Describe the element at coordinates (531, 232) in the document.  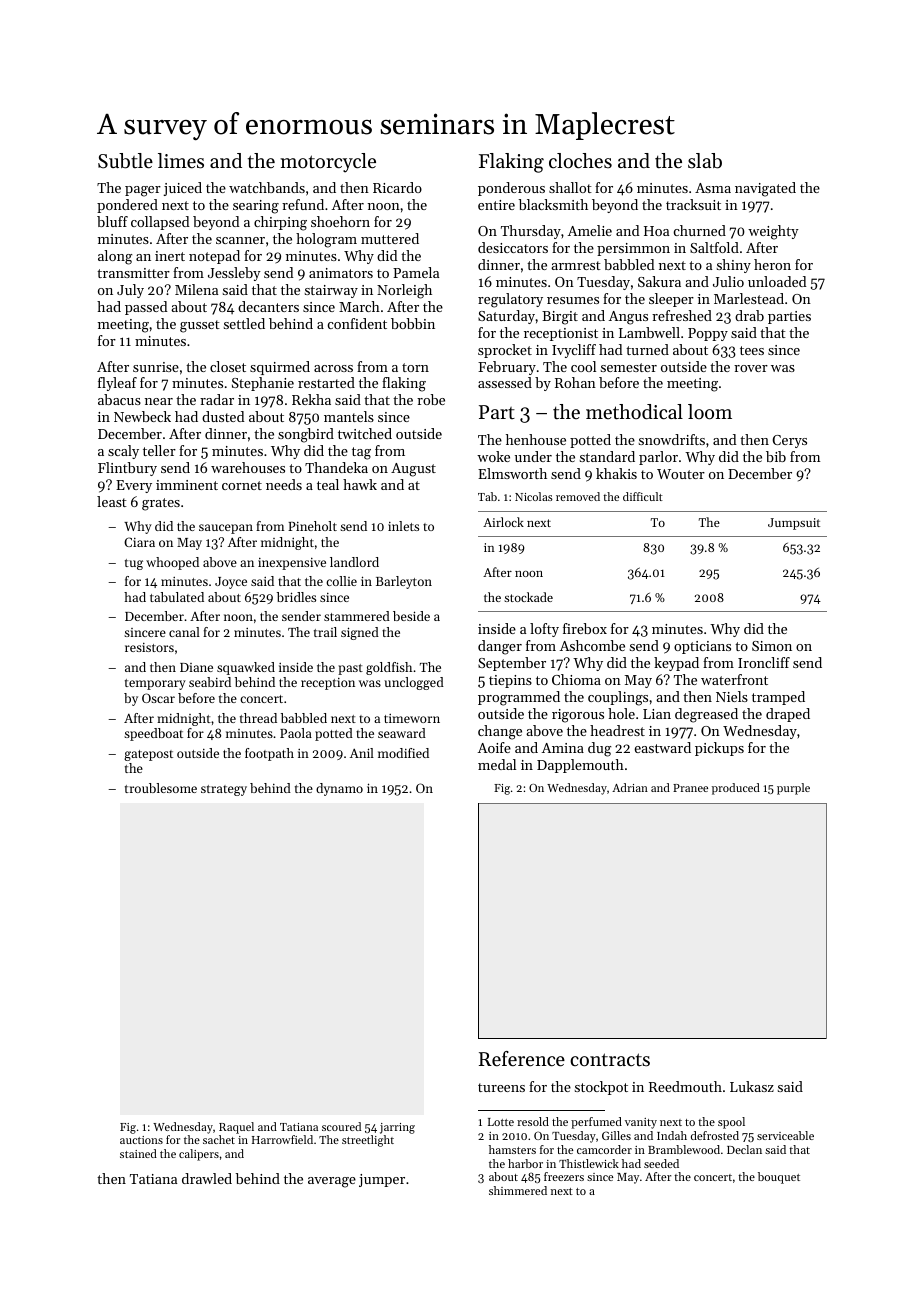
I see `Thursday` at that location.
